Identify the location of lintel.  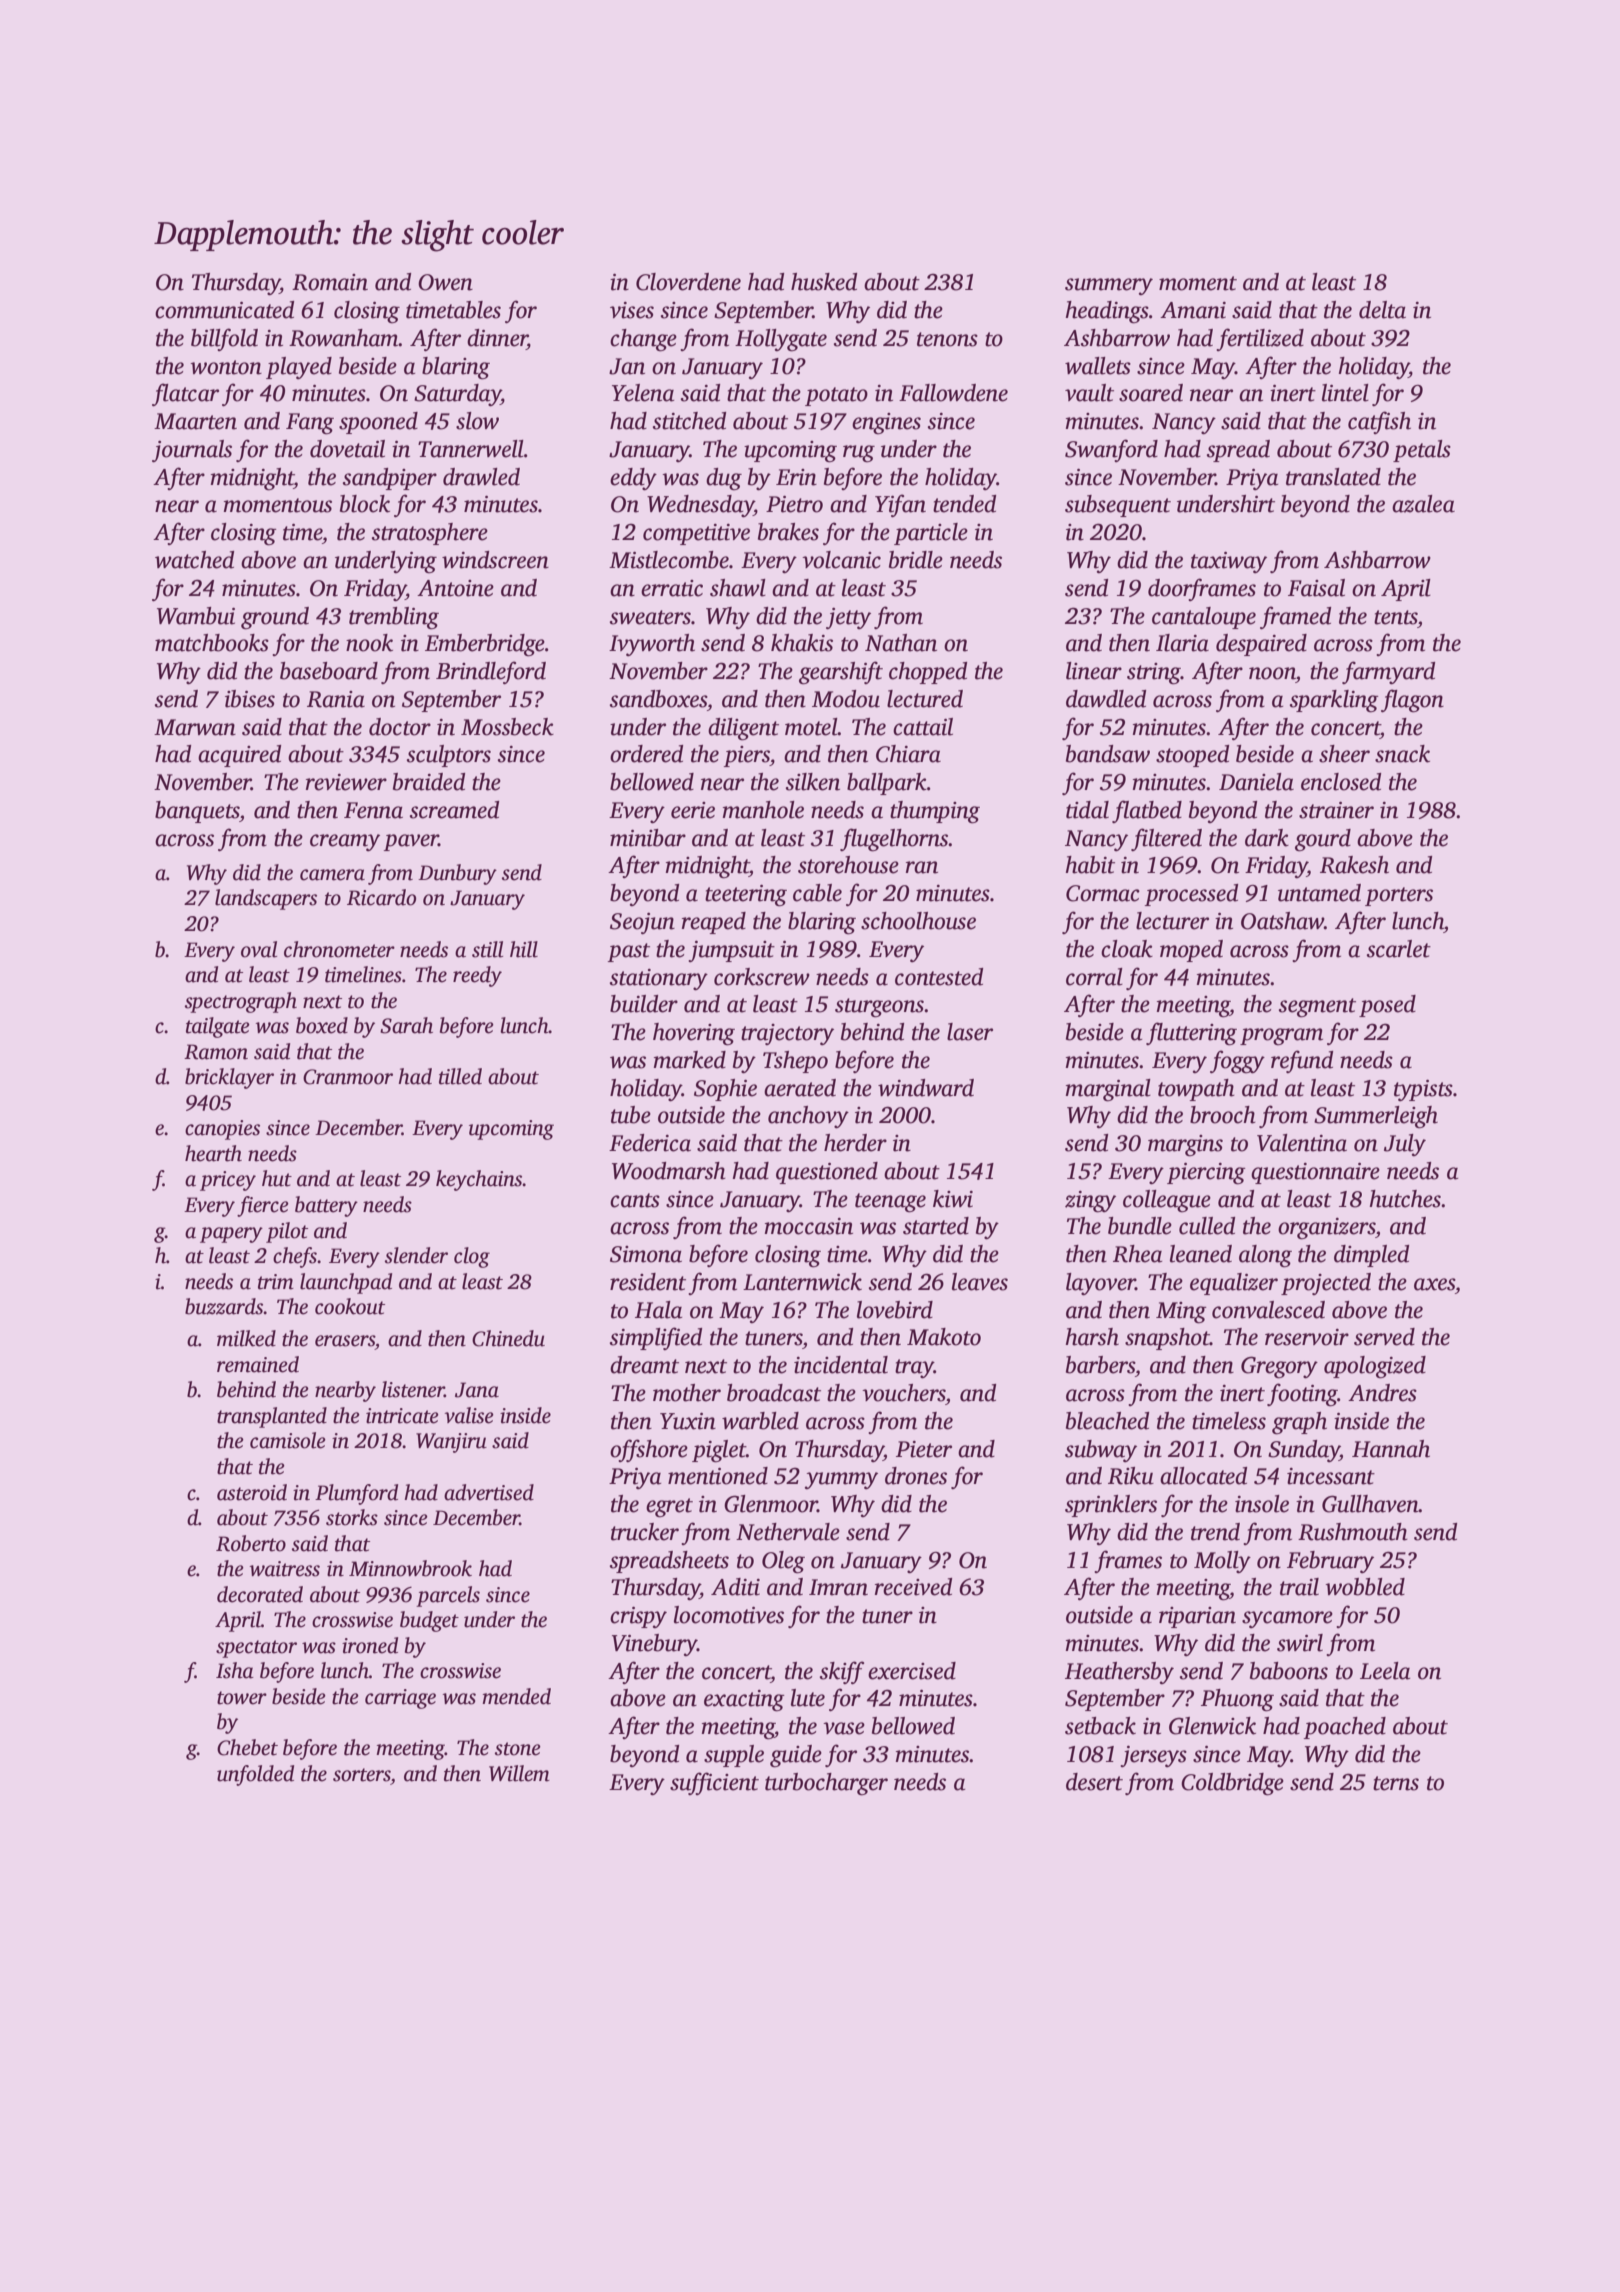
(1345, 393).
